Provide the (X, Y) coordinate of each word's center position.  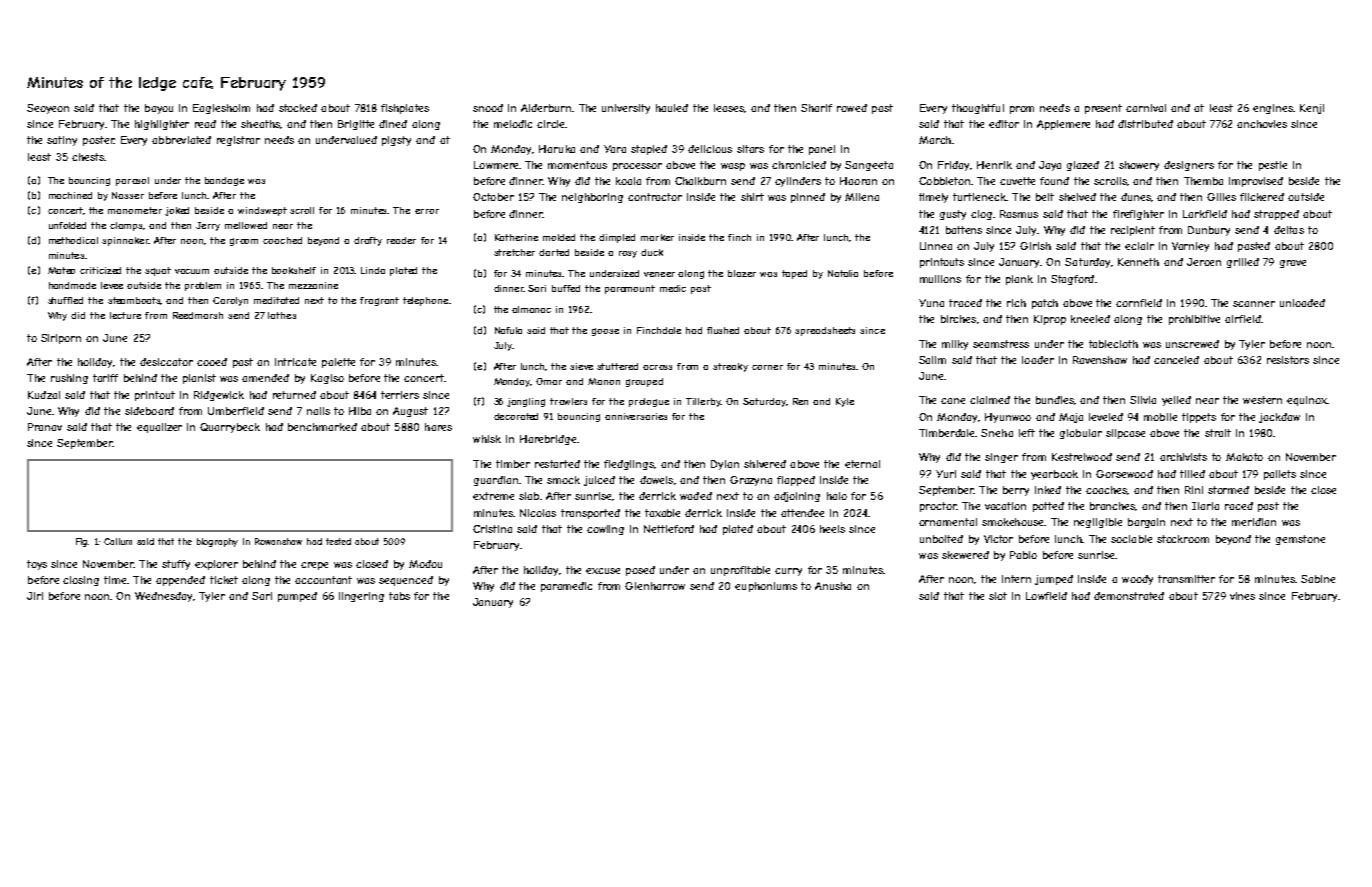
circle (550, 124)
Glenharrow (655, 586)
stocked (298, 108)
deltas (1289, 230)
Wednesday (163, 597)
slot (998, 596)
